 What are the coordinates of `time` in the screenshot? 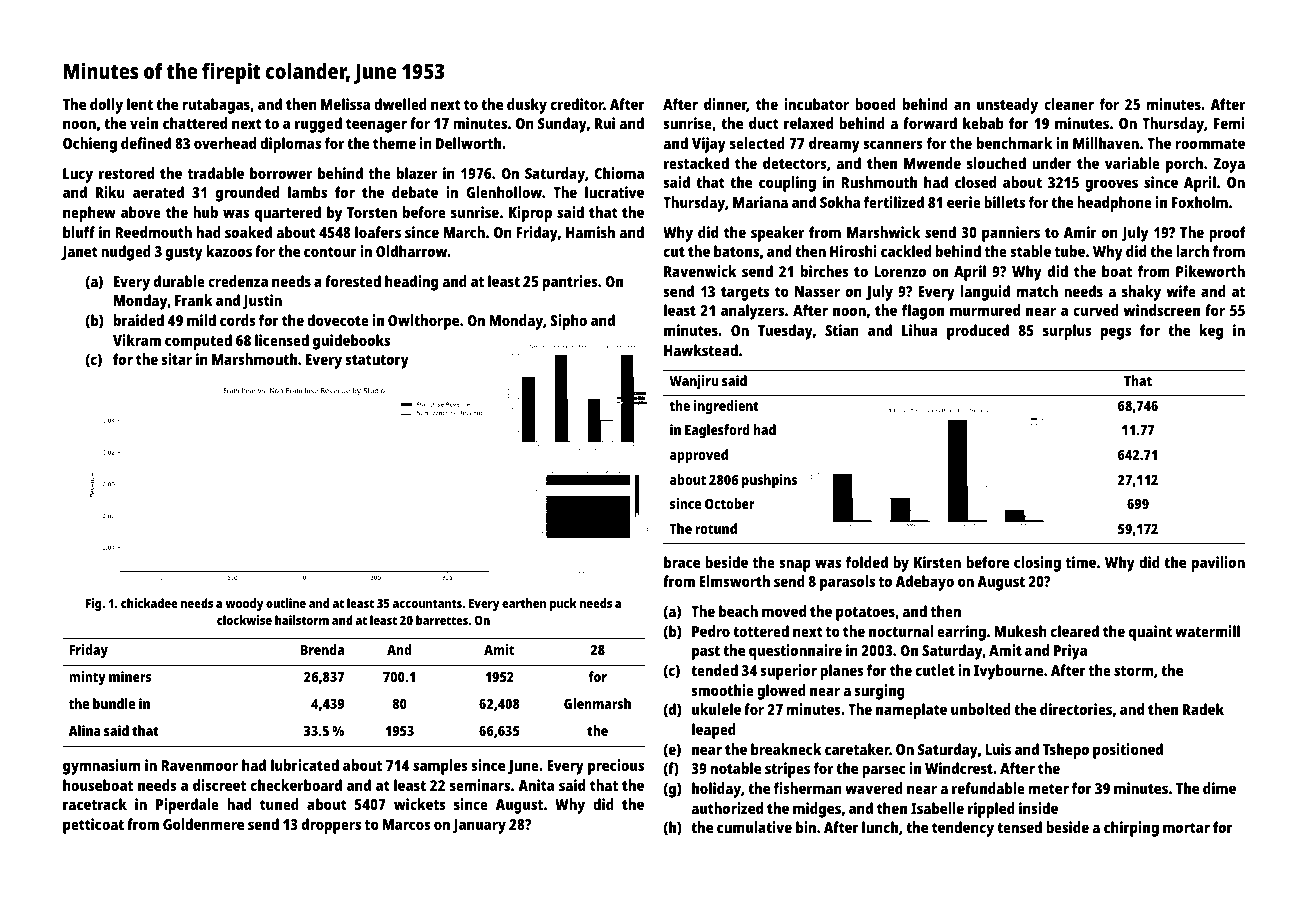 It's located at (1081, 562).
